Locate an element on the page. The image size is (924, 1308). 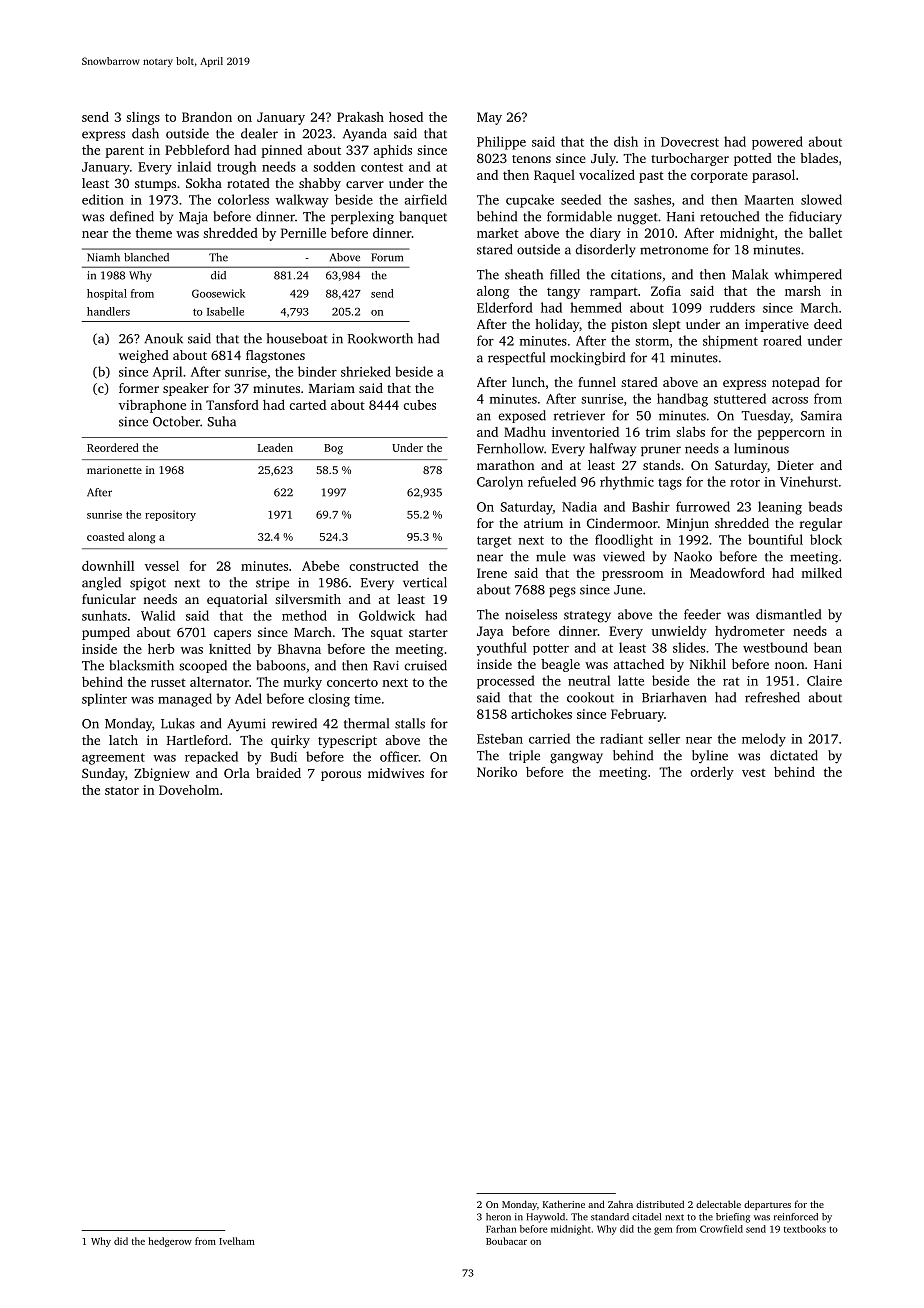
Brandon is located at coordinates (207, 117).
